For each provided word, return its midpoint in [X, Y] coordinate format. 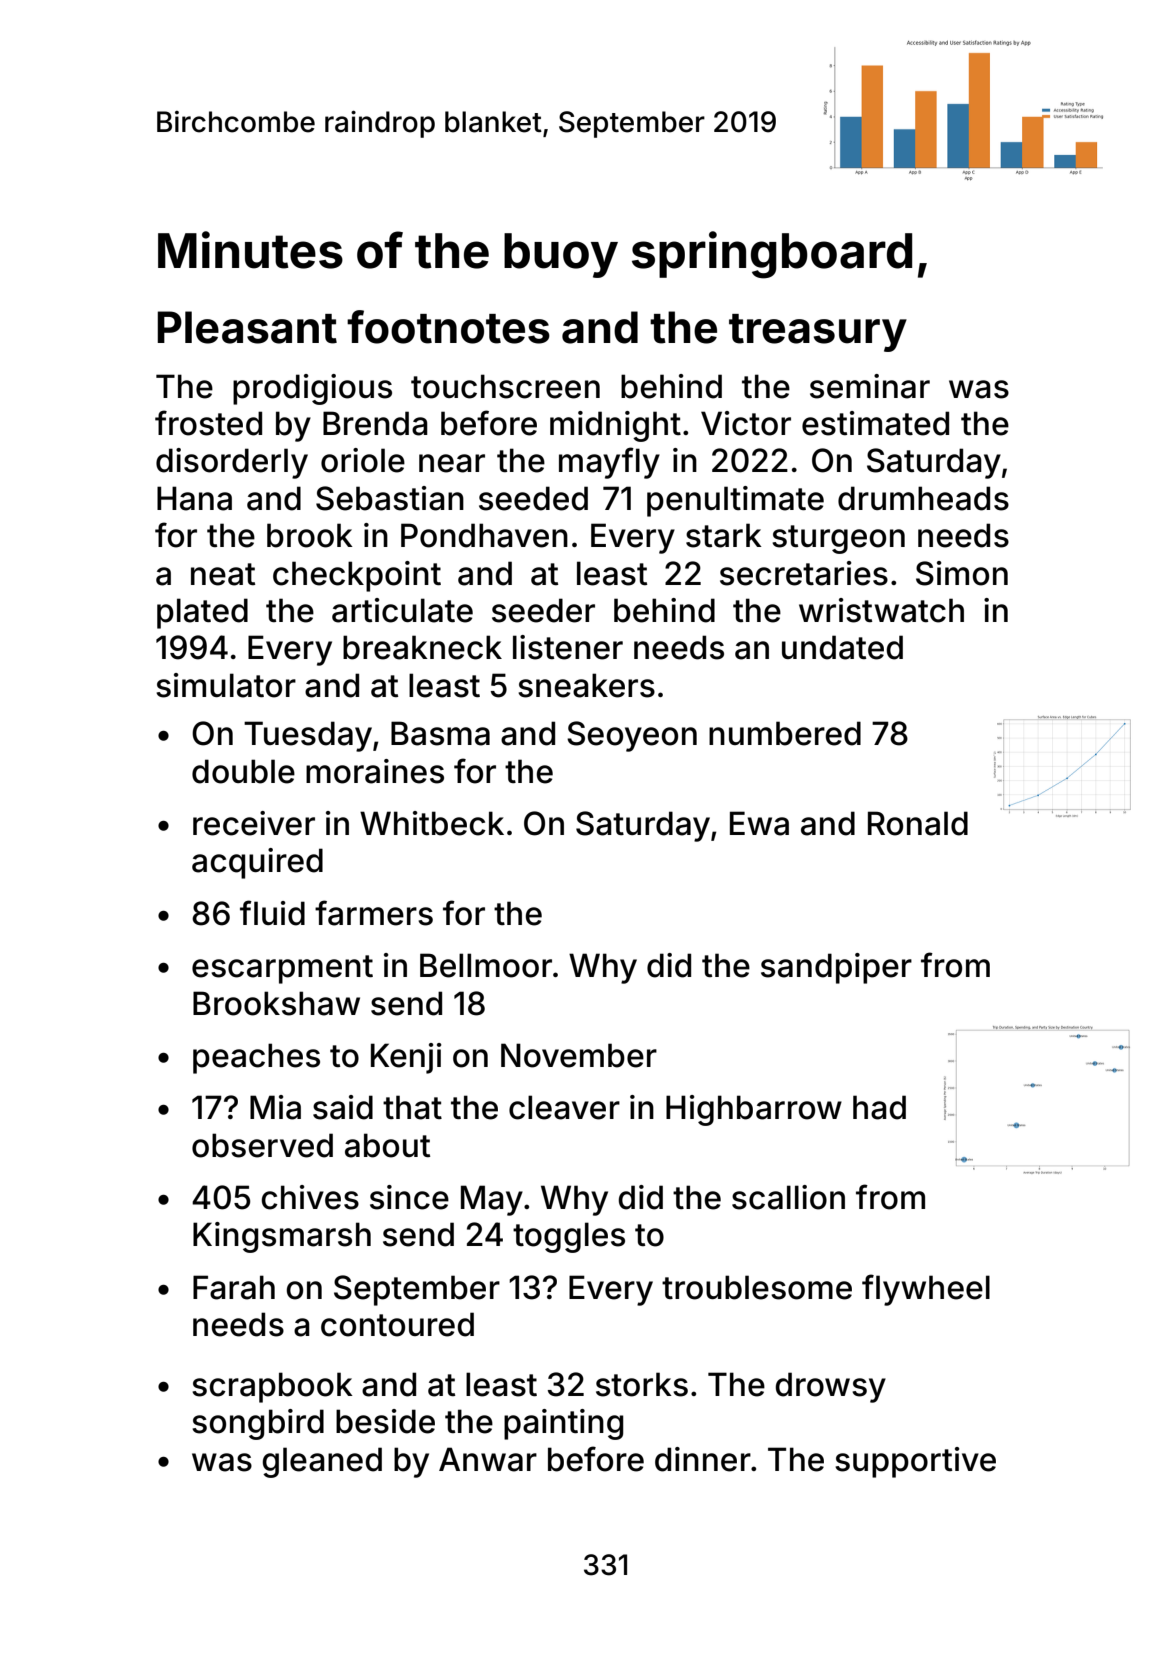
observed [262, 1145]
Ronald [918, 823]
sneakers [586, 685]
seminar [870, 386]
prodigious [312, 389]
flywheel [926, 1290]
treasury [818, 333]
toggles [569, 1237]
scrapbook [272, 1387]
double [243, 771]
